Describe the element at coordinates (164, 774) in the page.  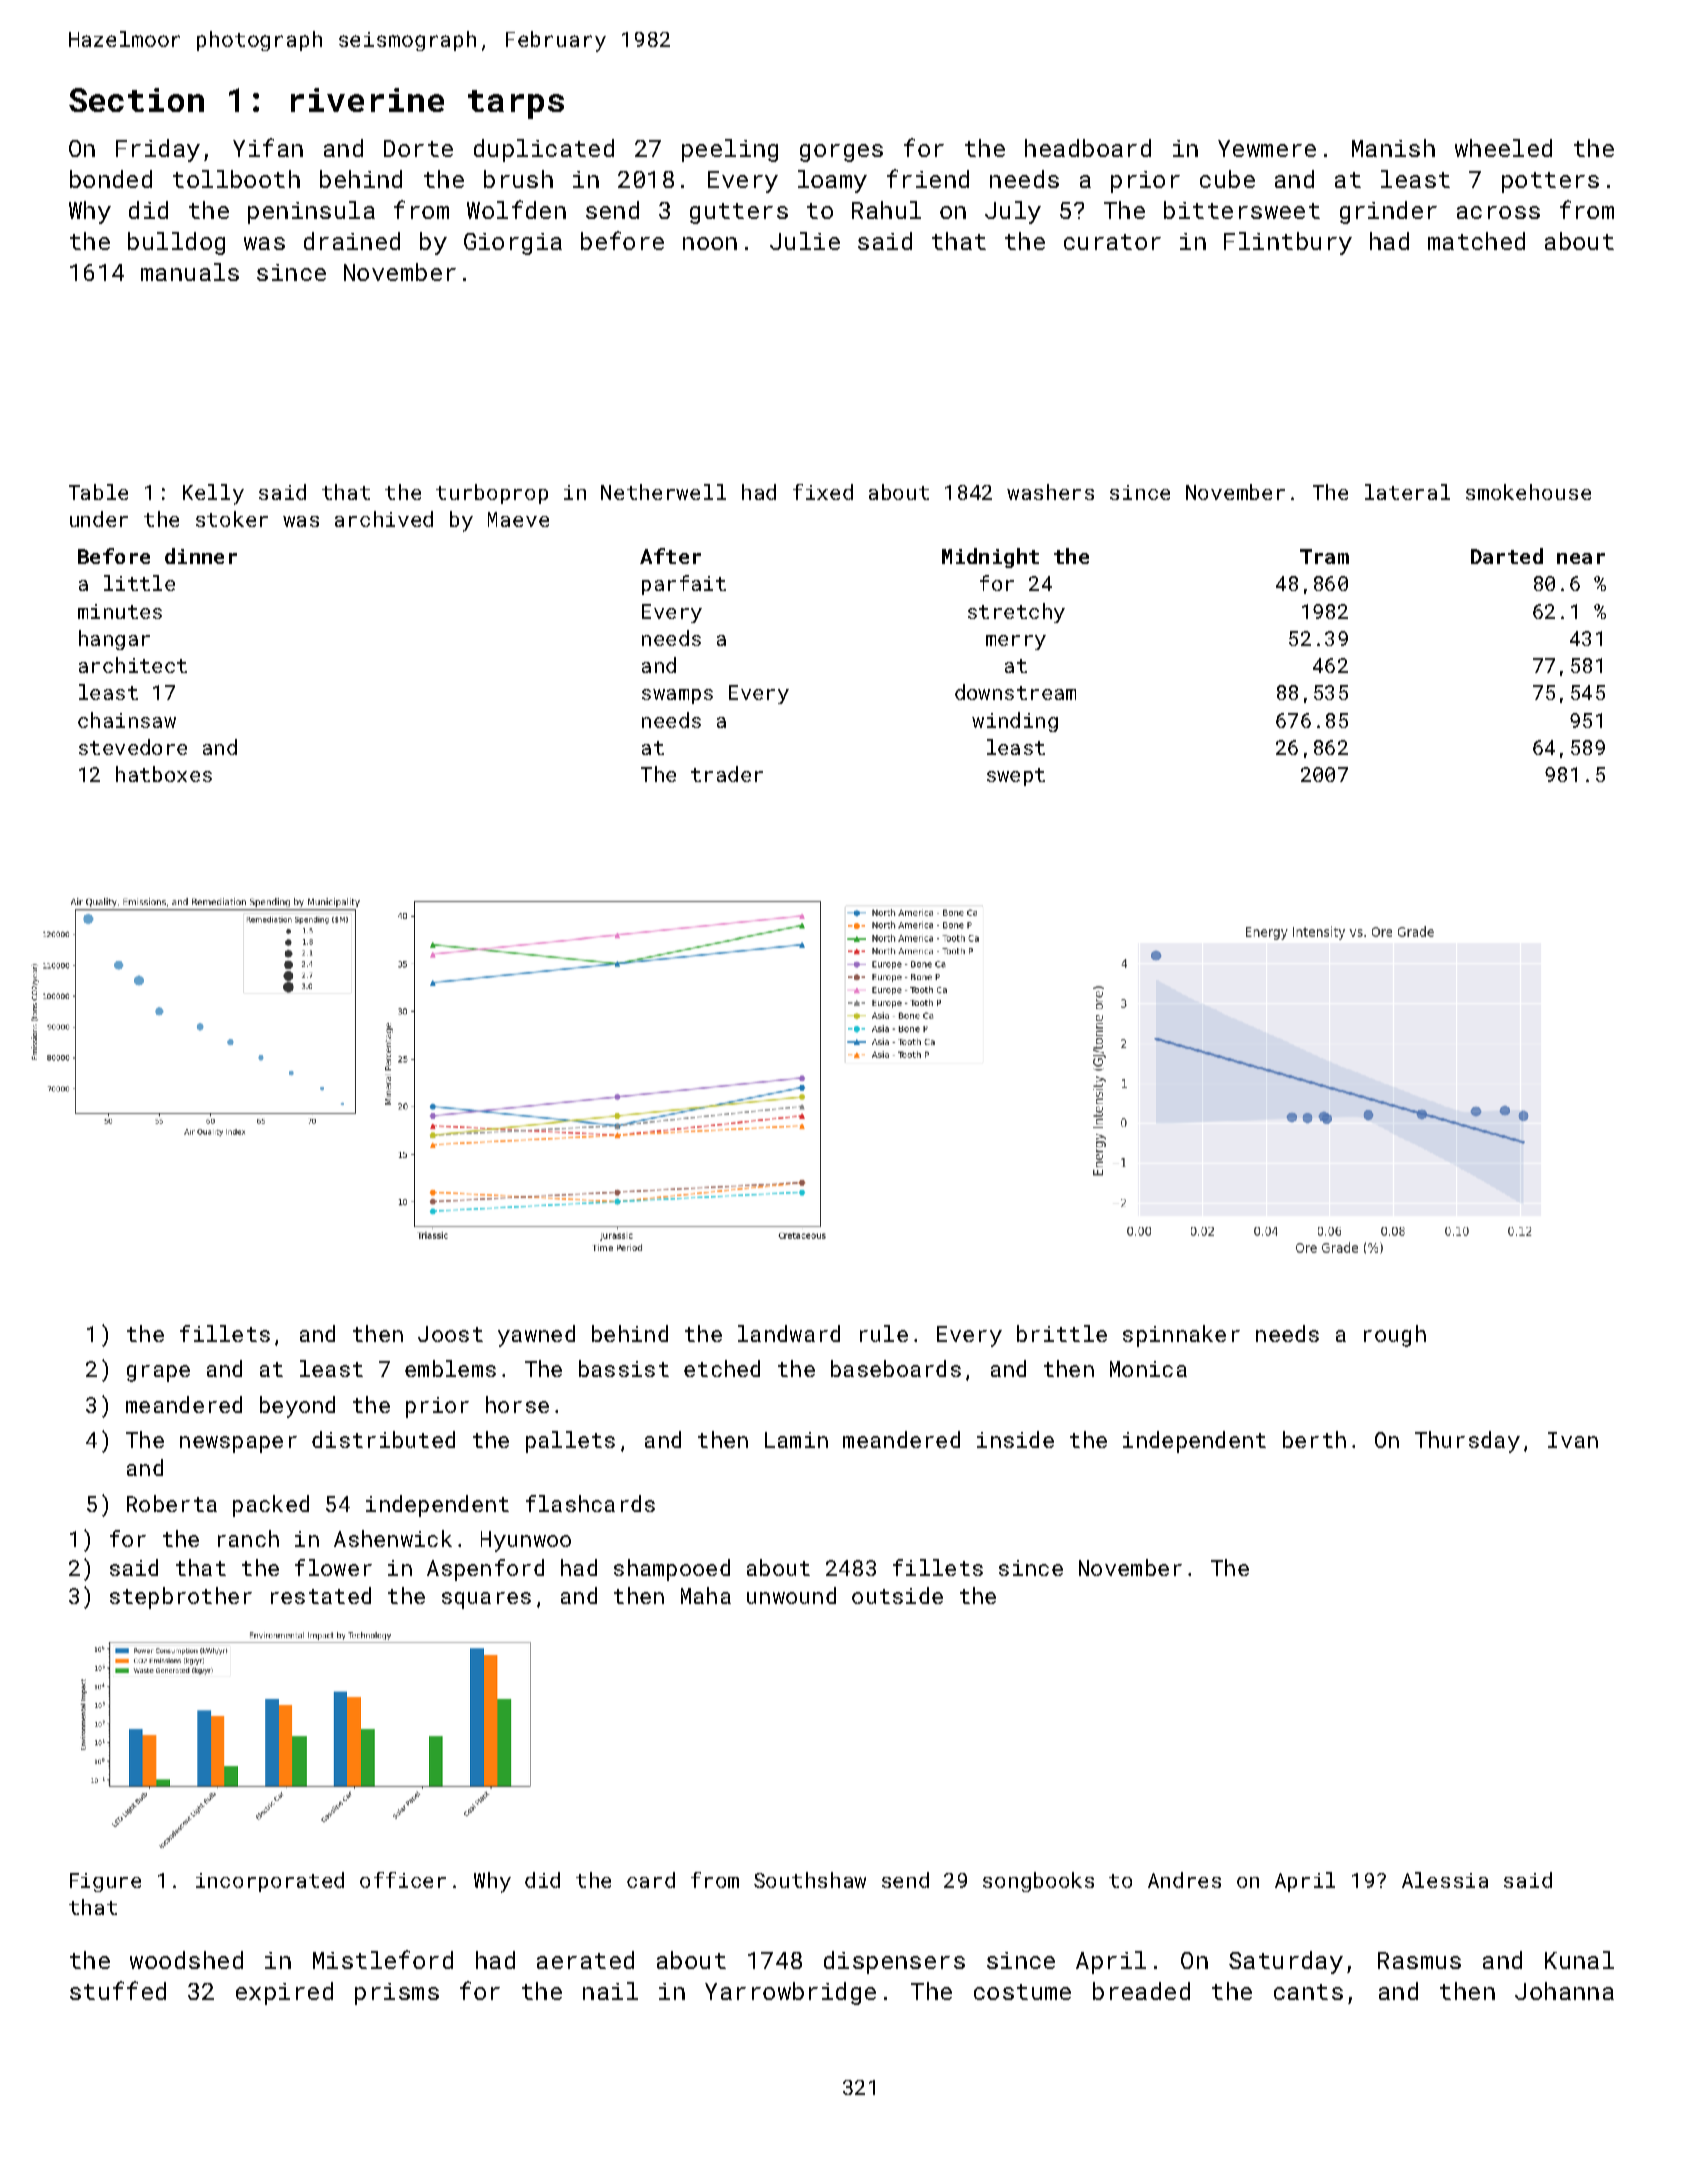
I see `hatboxes` at that location.
